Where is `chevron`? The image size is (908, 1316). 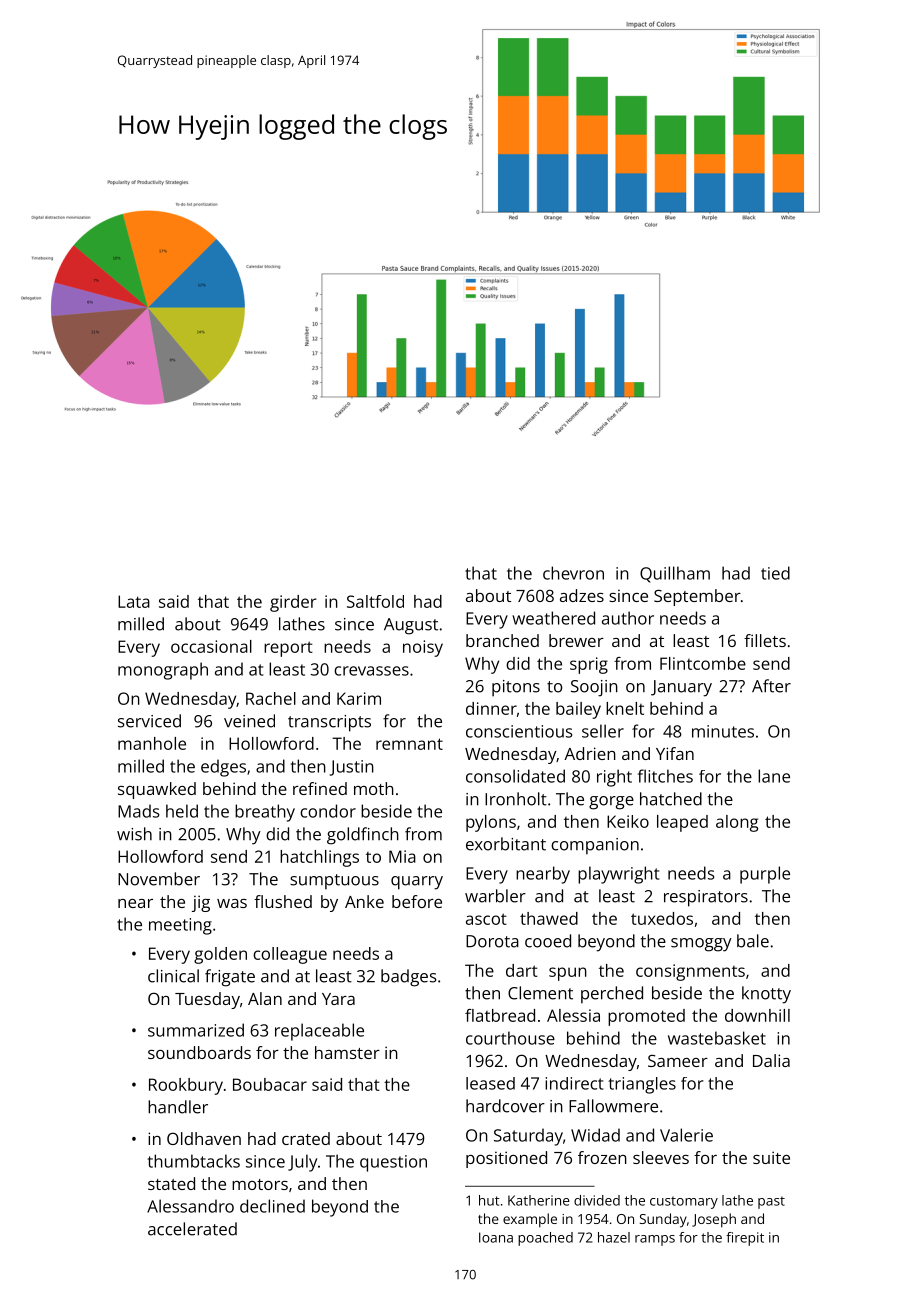 chevron is located at coordinates (573, 573).
